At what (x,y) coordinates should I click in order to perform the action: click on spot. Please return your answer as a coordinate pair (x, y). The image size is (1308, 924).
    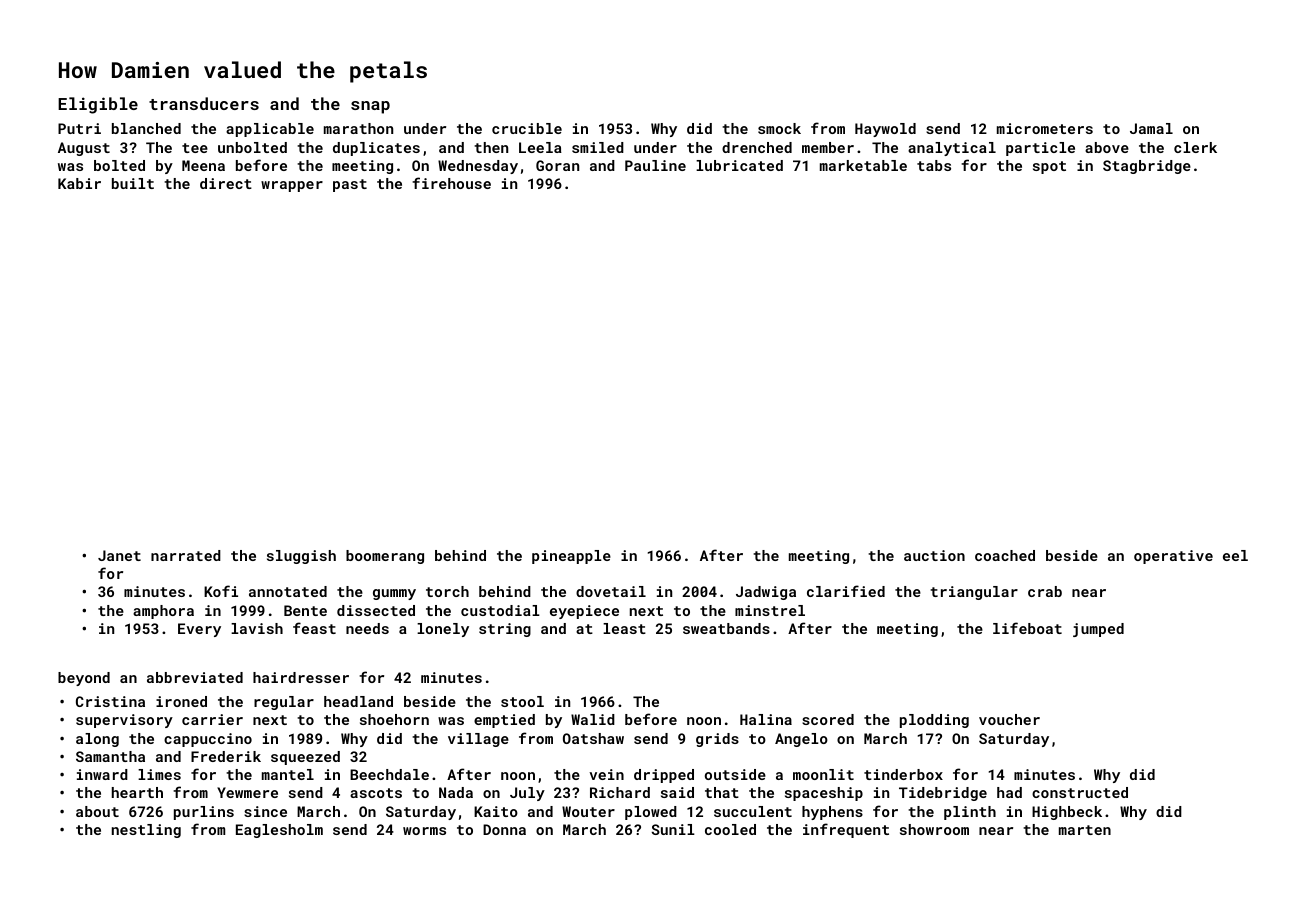
    Looking at the image, I should click on (1049, 167).
